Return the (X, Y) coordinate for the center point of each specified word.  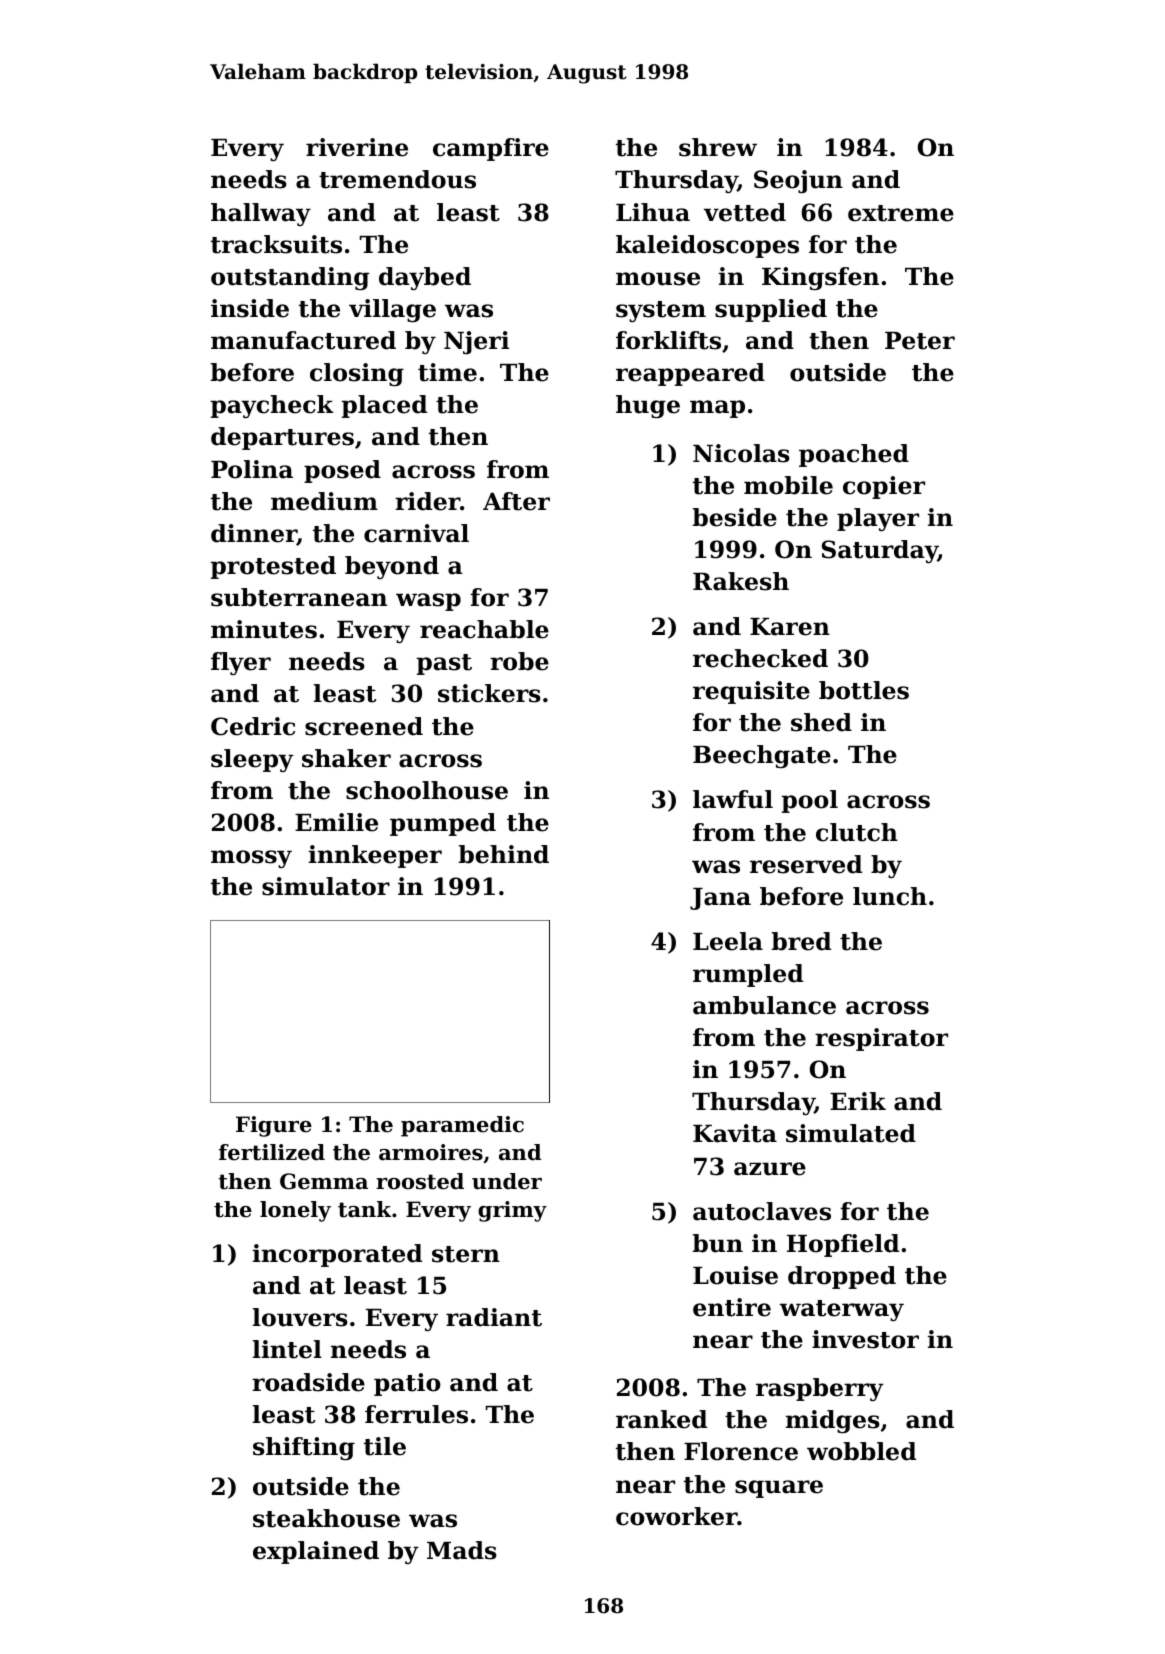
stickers (489, 693)
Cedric (253, 726)
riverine (357, 147)
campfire (491, 149)
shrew (718, 147)
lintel (287, 1349)
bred (801, 941)
